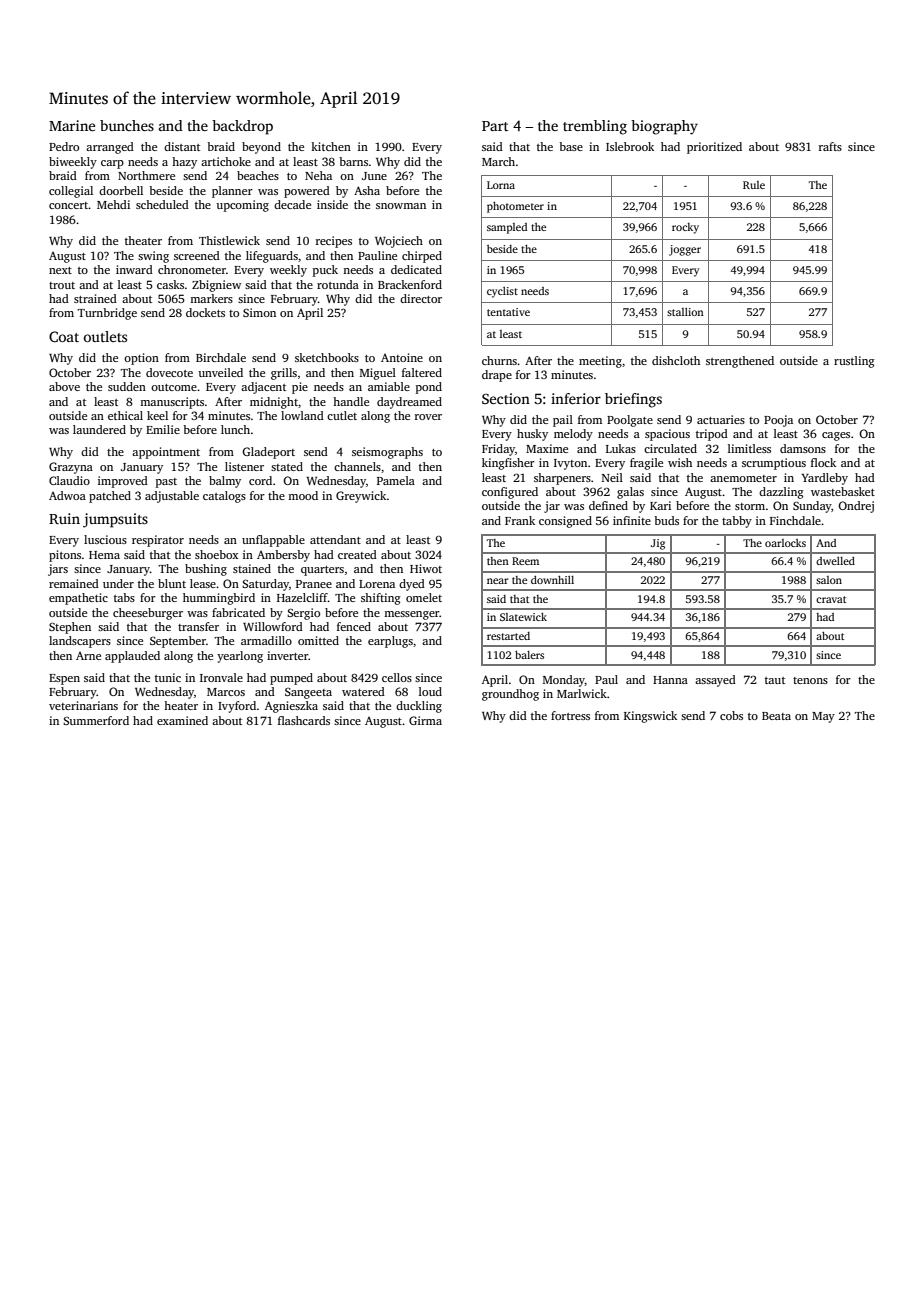 This image has width=924, height=1308. Describe the element at coordinates (810, 680) in the image. I see `tenons` at that location.
